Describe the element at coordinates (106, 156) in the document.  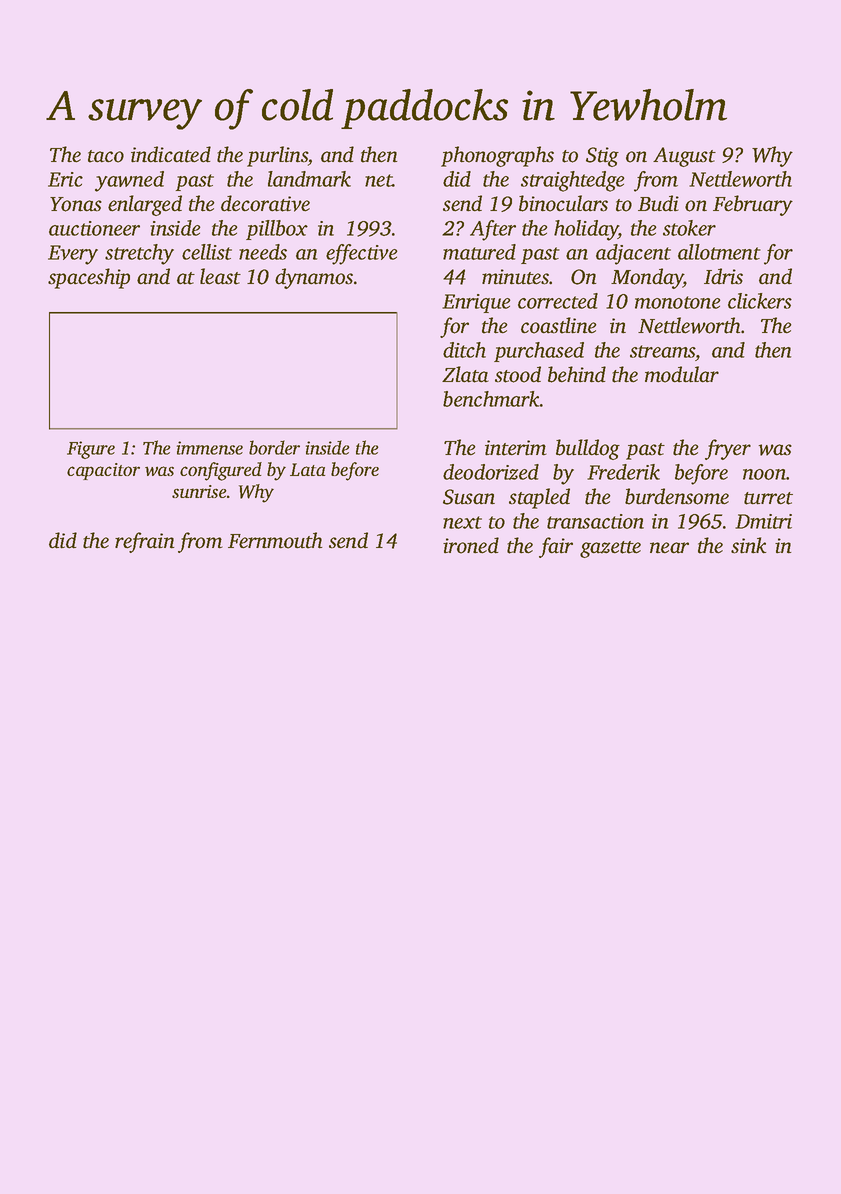
I see `taco` at that location.
